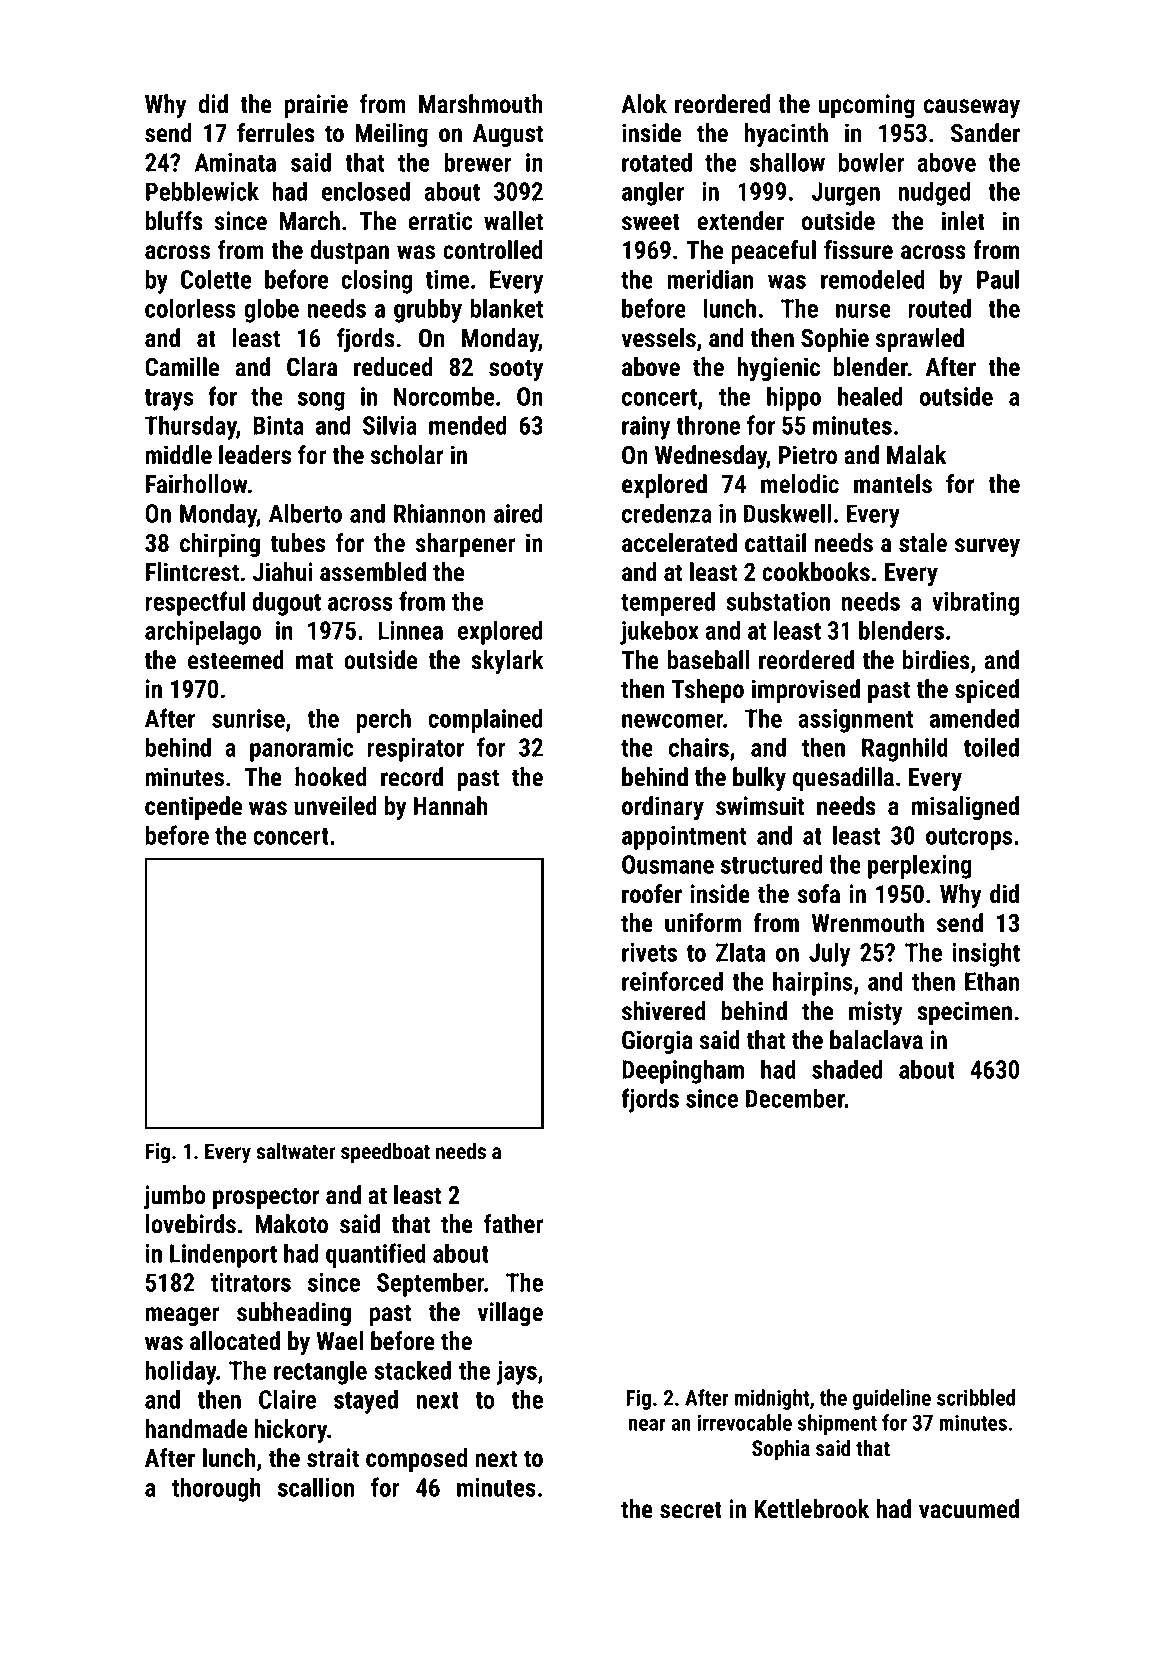 This image has width=1165, height=1654. Describe the element at coordinates (964, 1013) in the image. I see `specimen` at that location.
